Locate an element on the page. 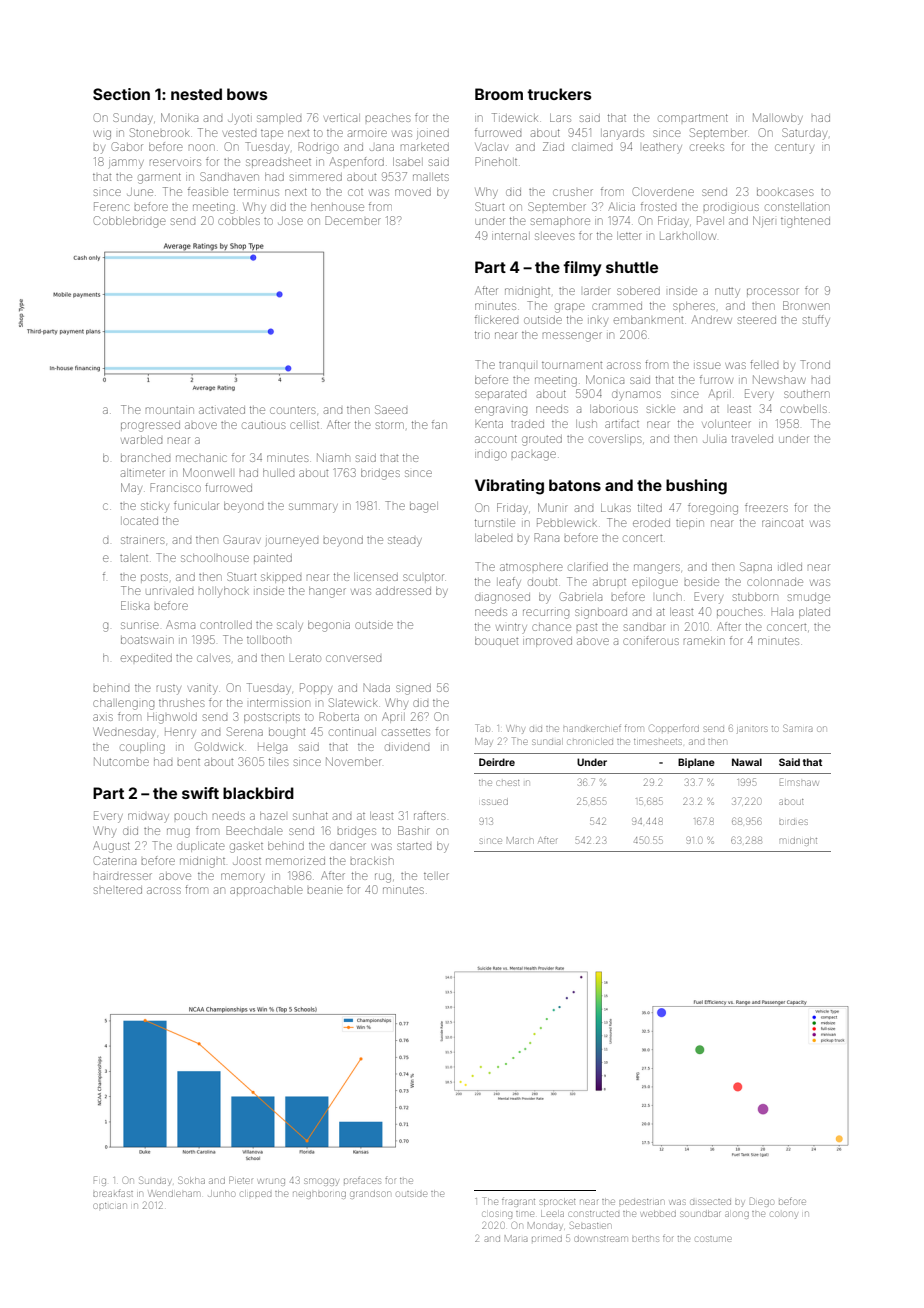 Image resolution: width=924 pixels, height=1308 pixels. birdies is located at coordinates (793, 822).
